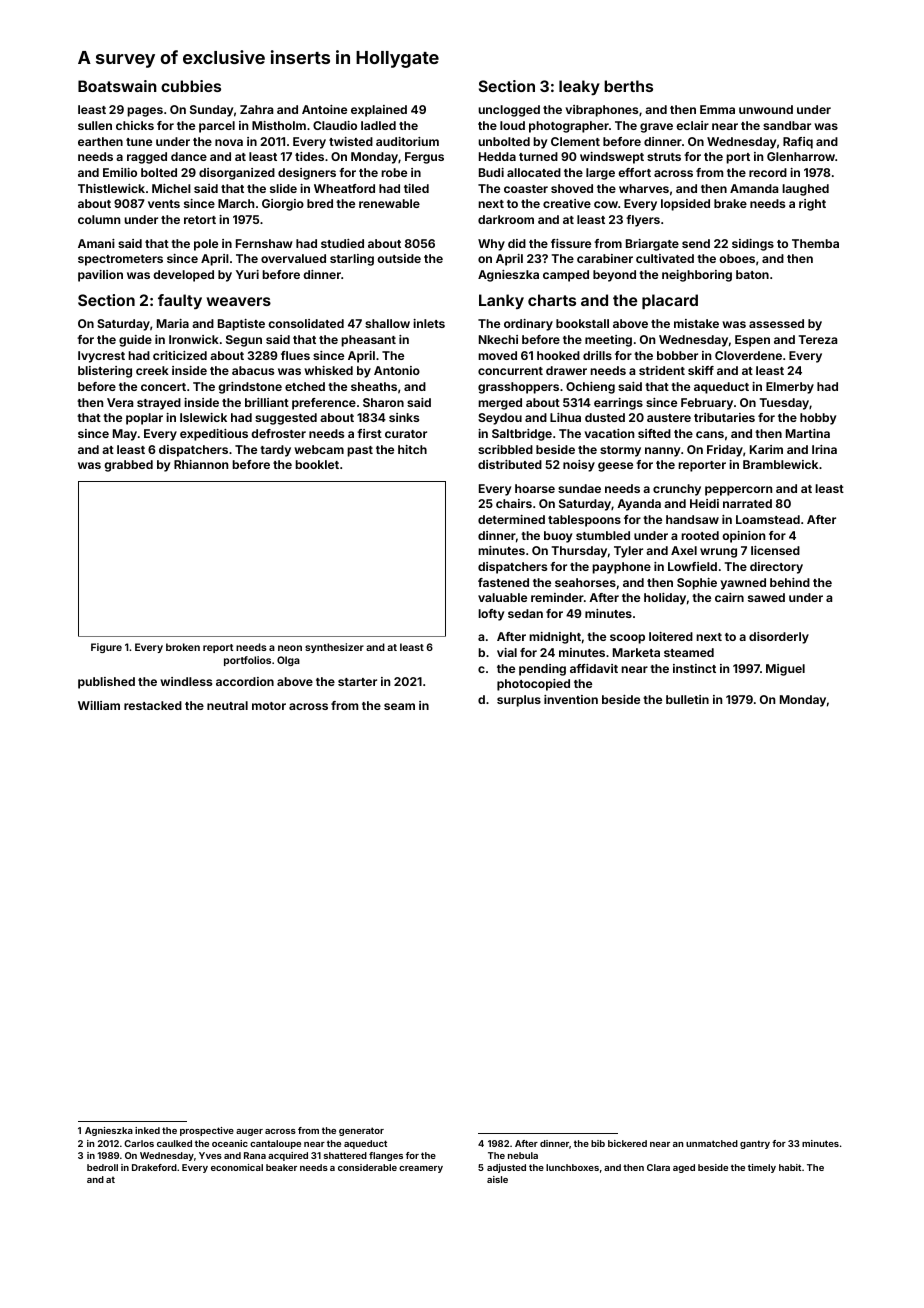 The width and height of the document is (924, 1308). I want to click on auger, so click(249, 1132).
